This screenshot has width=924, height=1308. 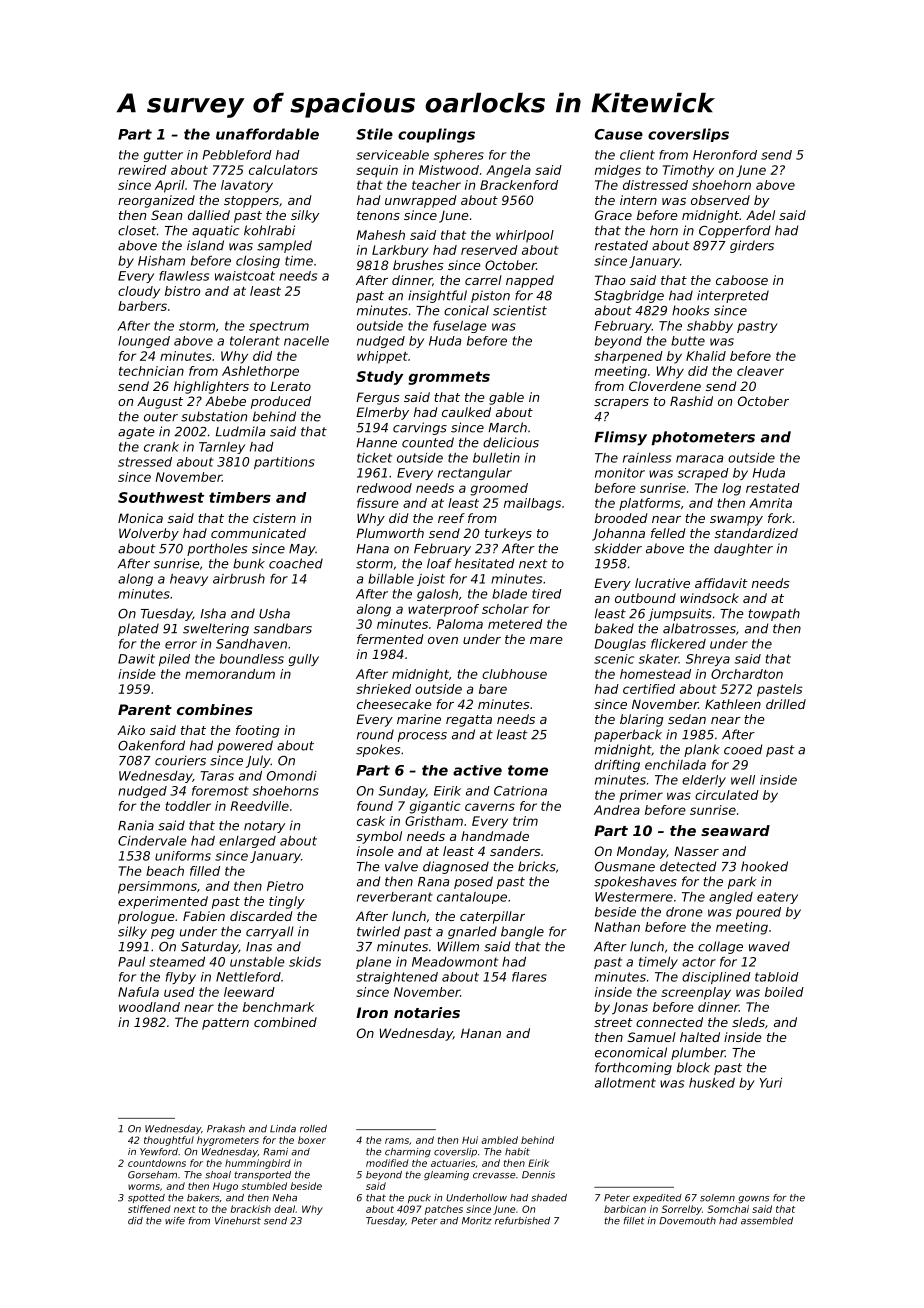 What do you see at coordinates (374, 134) in the screenshot?
I see `Stile` at bounding box center [374, 134].
